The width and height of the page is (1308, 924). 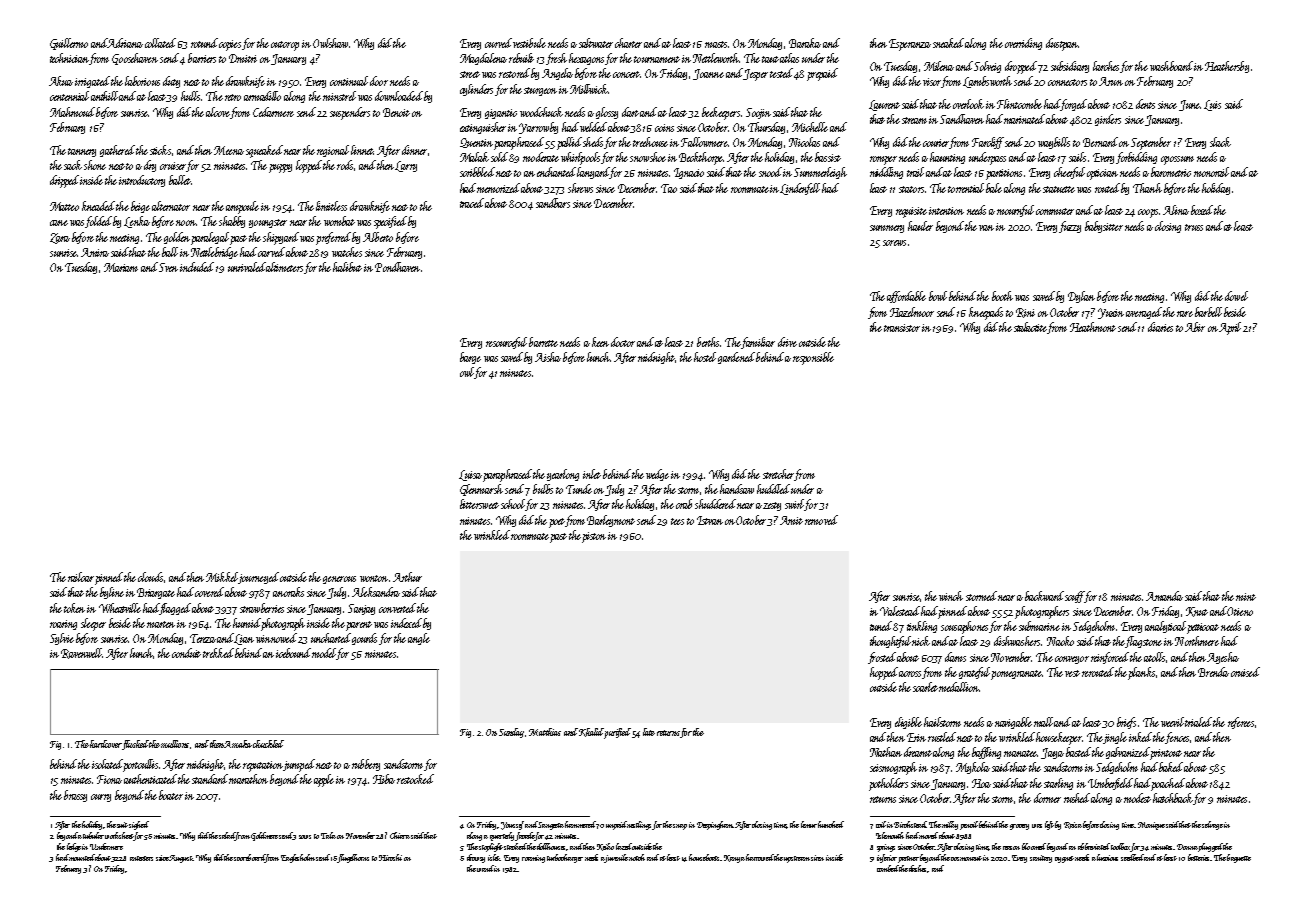 What do you see at coordinates (479, 504) in the page?
I see `bittersweet` at bounding box center [479, 504].
